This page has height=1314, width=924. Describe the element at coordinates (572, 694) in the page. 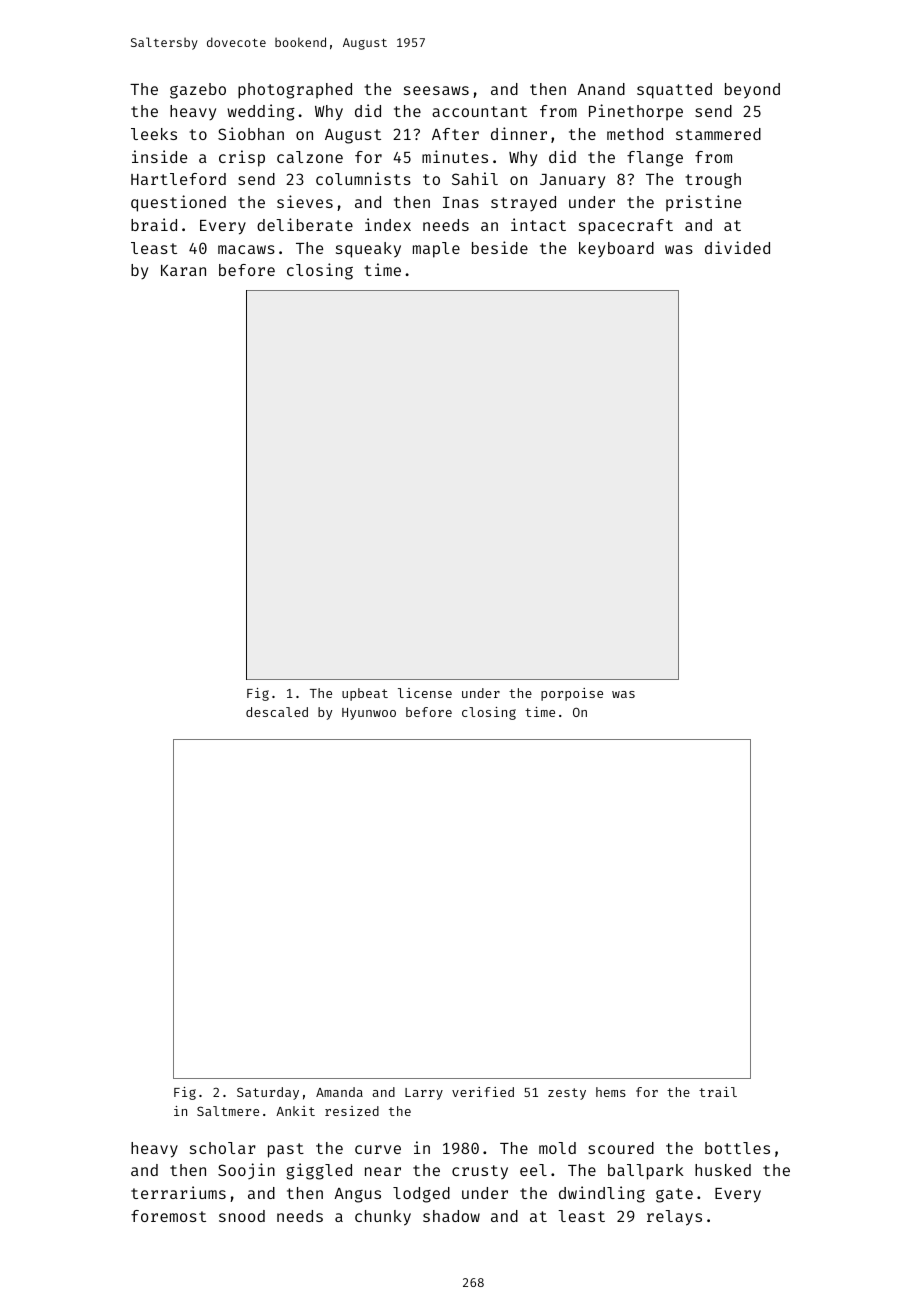

I see `porpoise` at that location.
